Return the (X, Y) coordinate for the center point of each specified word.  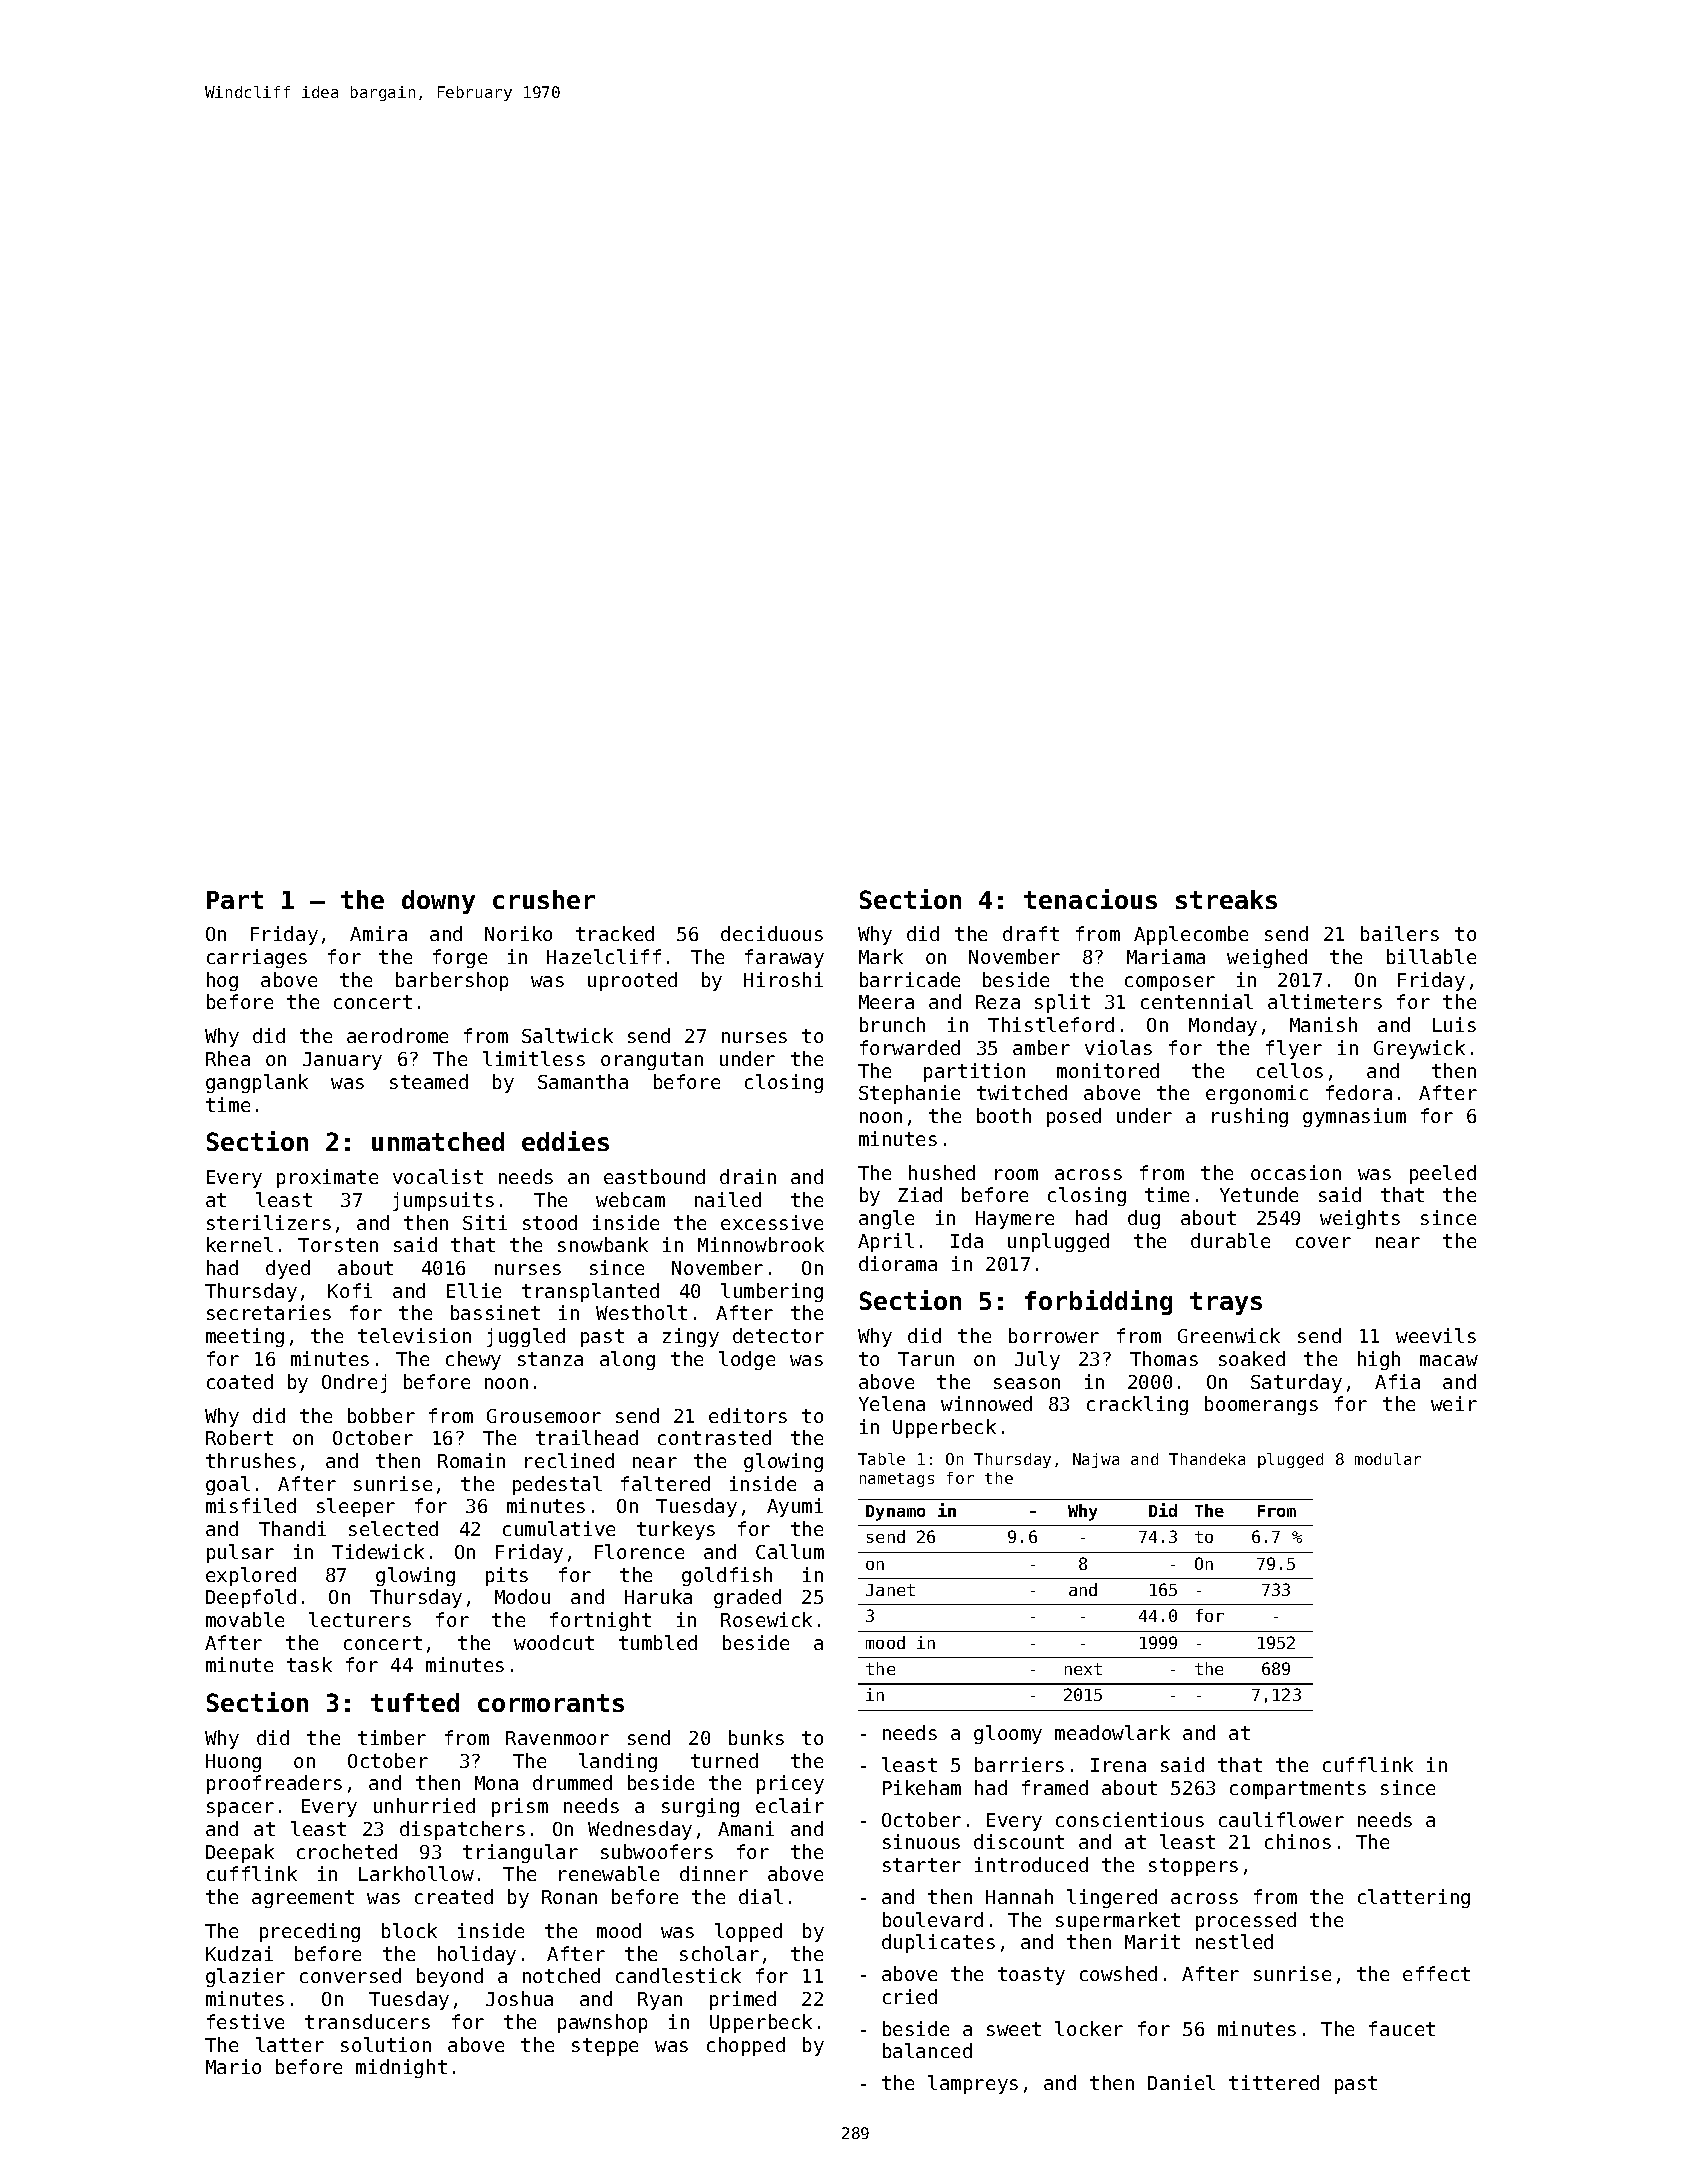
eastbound (654, 1176)
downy (438, 902)
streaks (1226, 899)
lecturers (360, 1619)
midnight (401, 2068)
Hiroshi (783, 979)
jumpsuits (443, 1201)
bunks (756, 1737)
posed (1074, 1117)
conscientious (1130, 1819)
